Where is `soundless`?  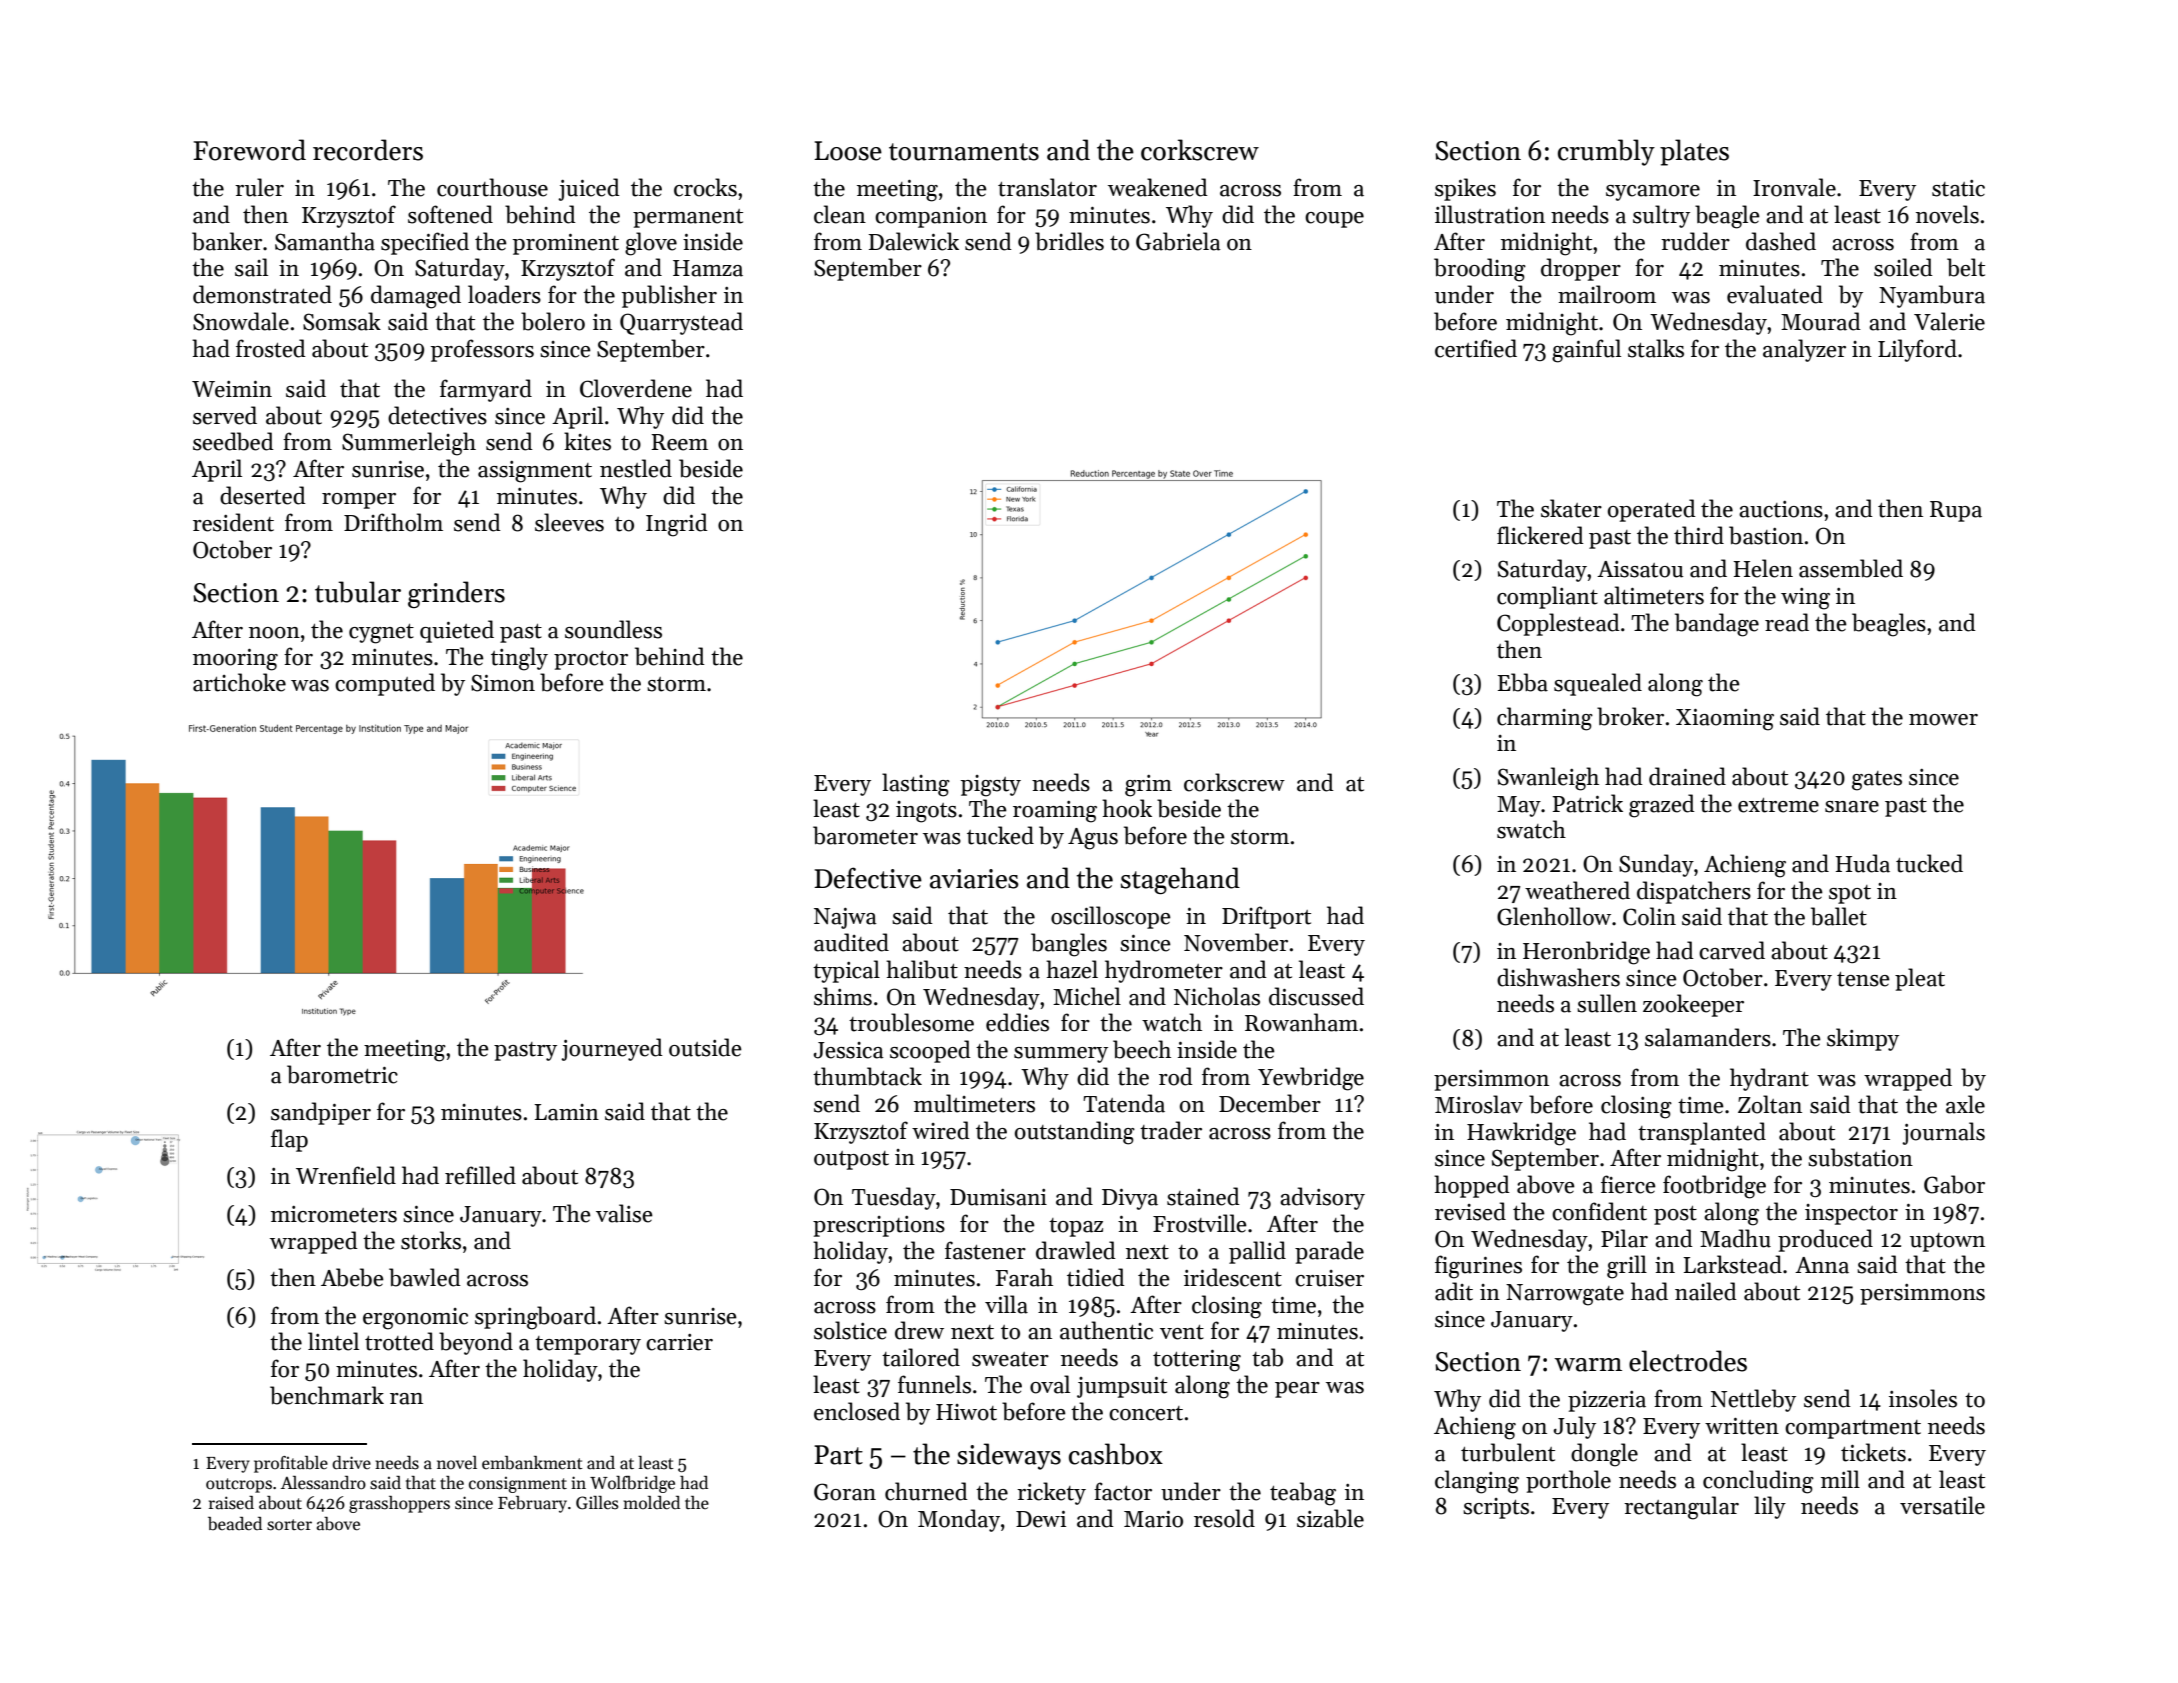
soundless is located at coordinates (613, 629).
